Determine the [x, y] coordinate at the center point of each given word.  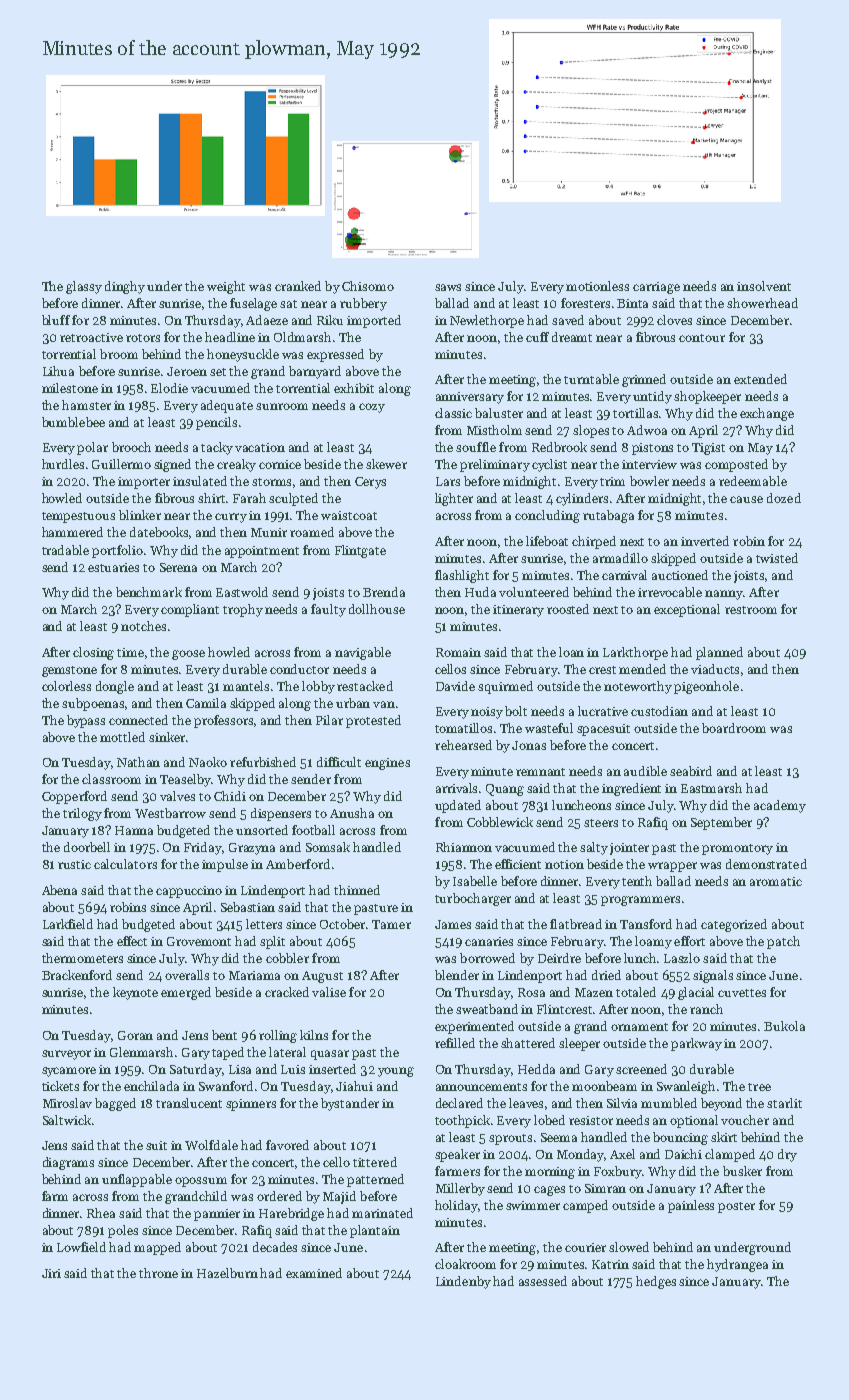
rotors [143, 338]
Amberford [298, 864]
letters [264, 924]
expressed [335, 355]
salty [594, 848]
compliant [190, 610]
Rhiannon [464, 847]
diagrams [68, 1163]
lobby [318, 687]
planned [719, 653]
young [396, 1072]
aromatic [776, 881]
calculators [125, 864]
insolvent [764, 286]
